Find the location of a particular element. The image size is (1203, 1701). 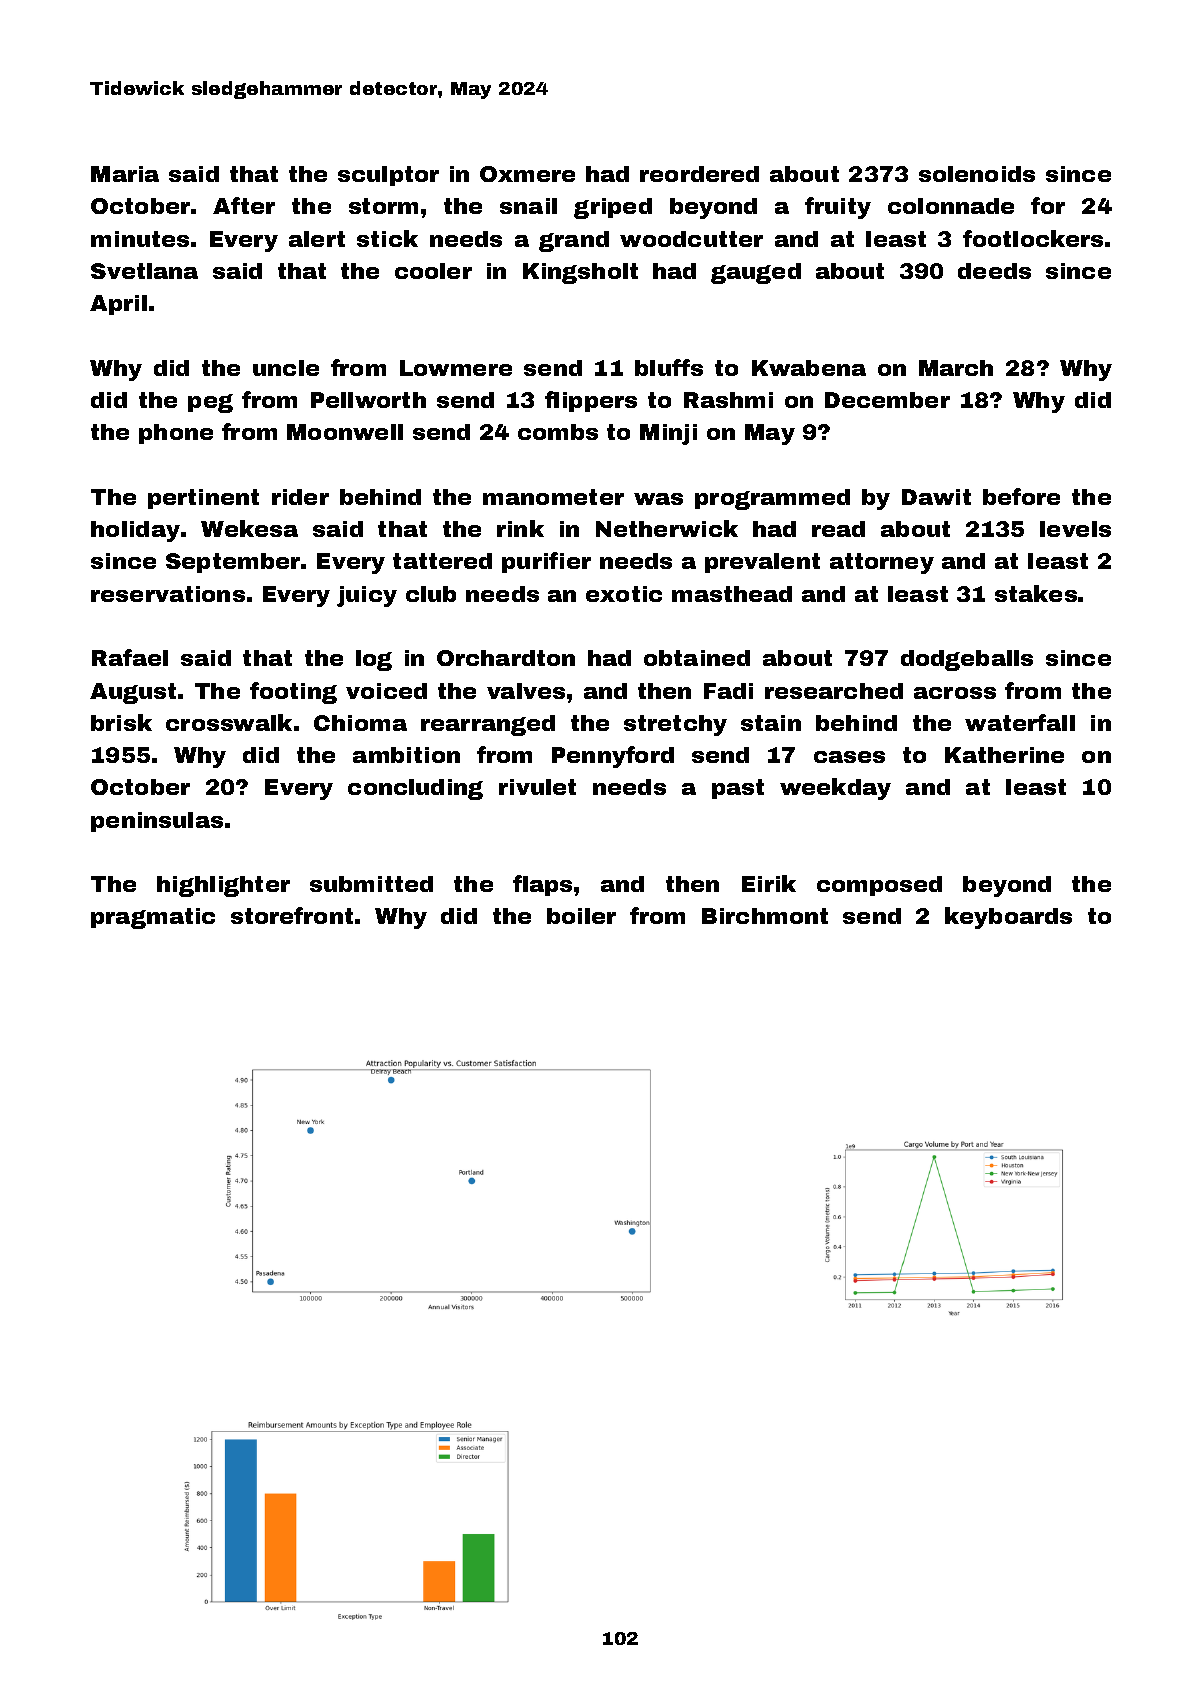

minutes is located at coordinates (140, 239).
